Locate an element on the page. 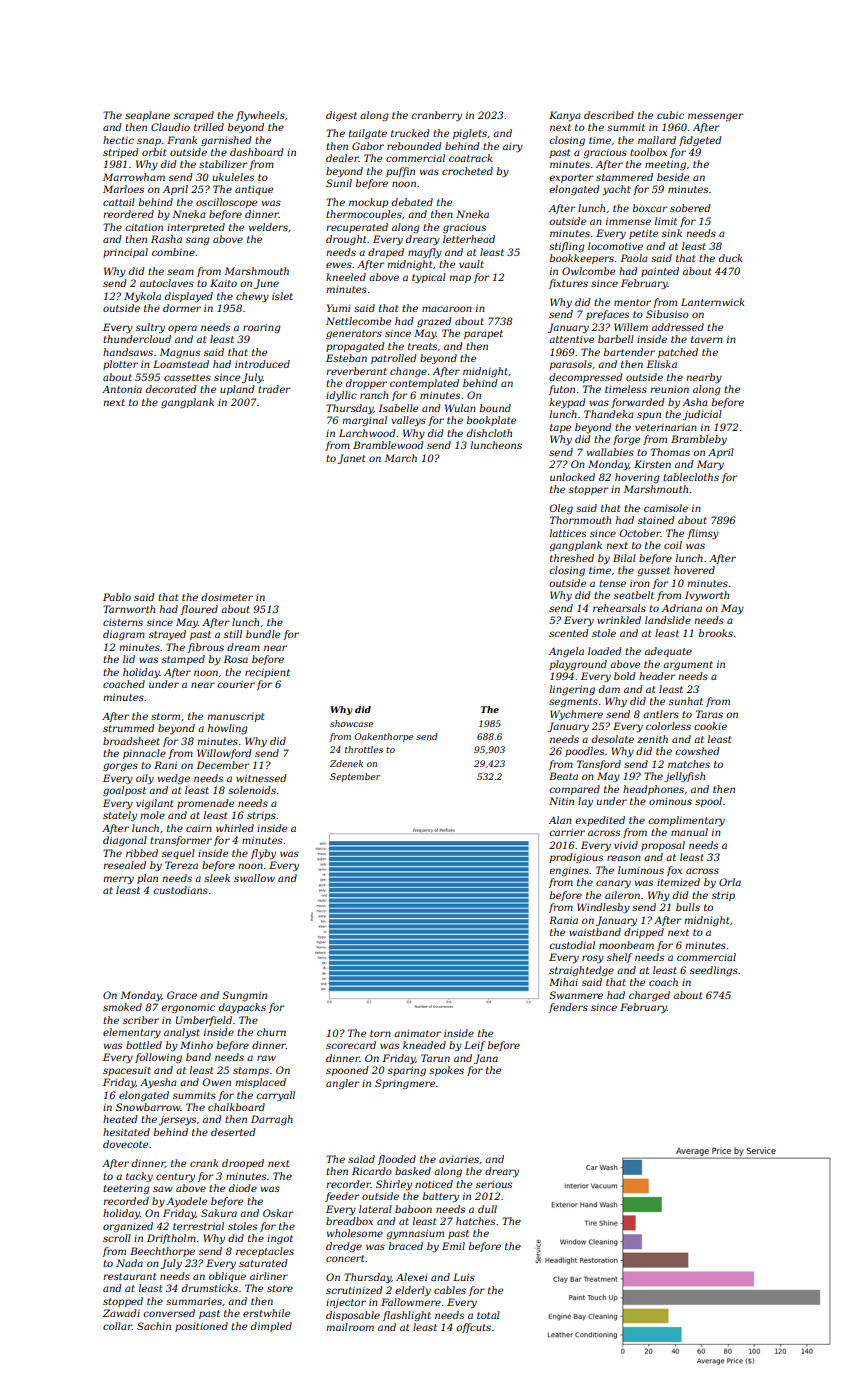  oscilloscope is located at coordinates (226, 203).
